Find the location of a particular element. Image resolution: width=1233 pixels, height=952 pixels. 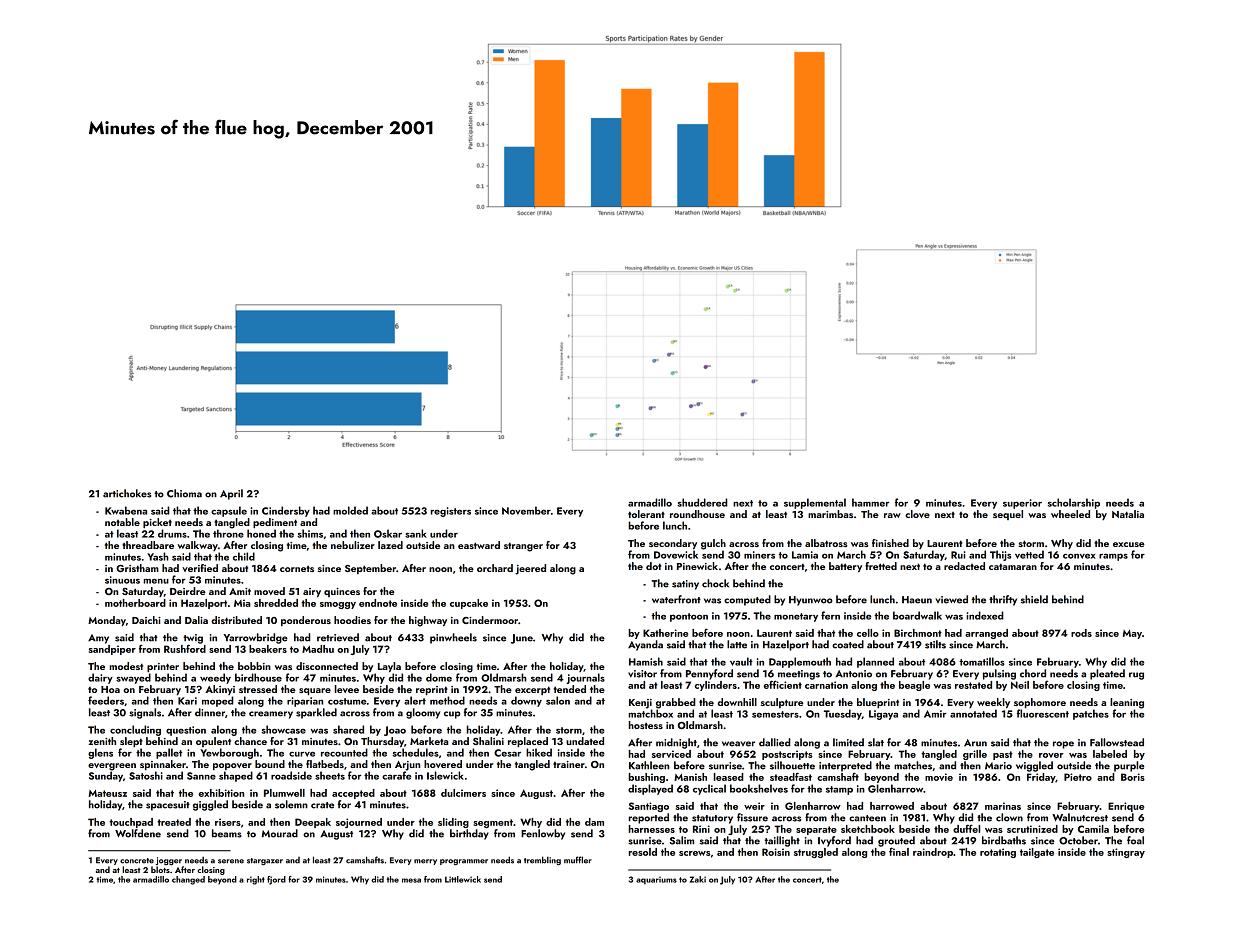

ponderous is located at coordinates (306, 621).
